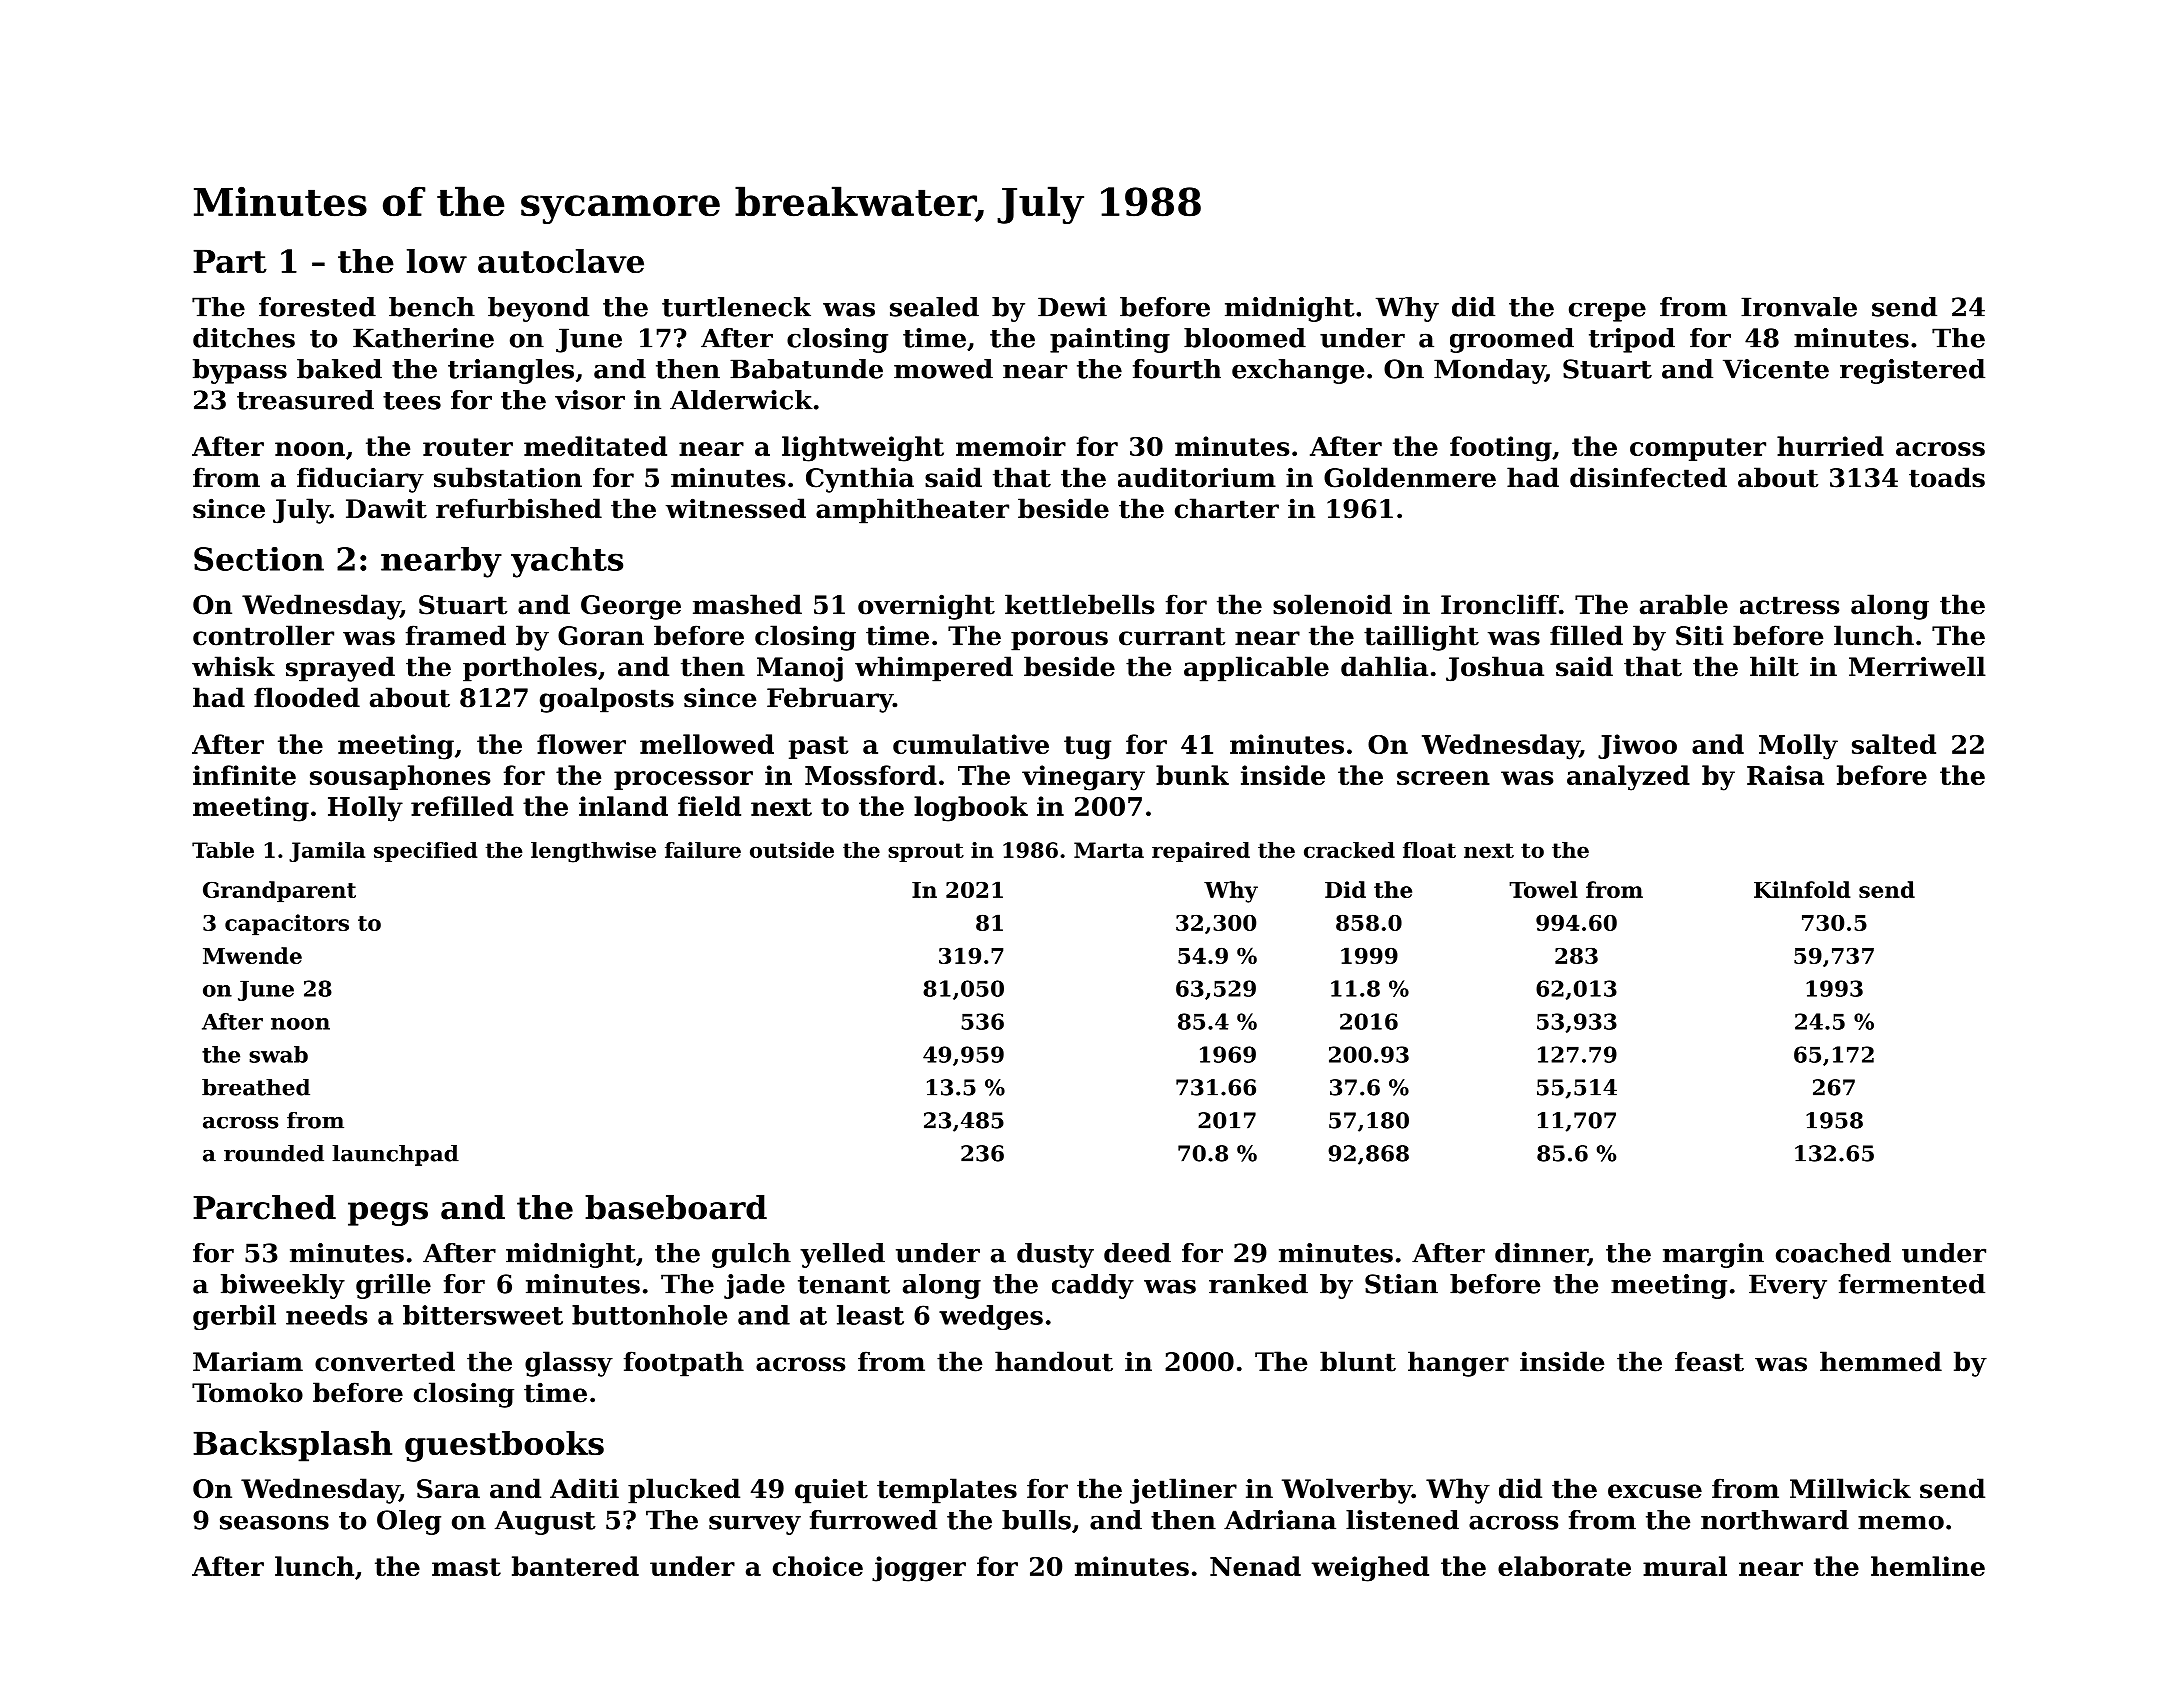  I want to click on auditorium, so click(1197, 477).
